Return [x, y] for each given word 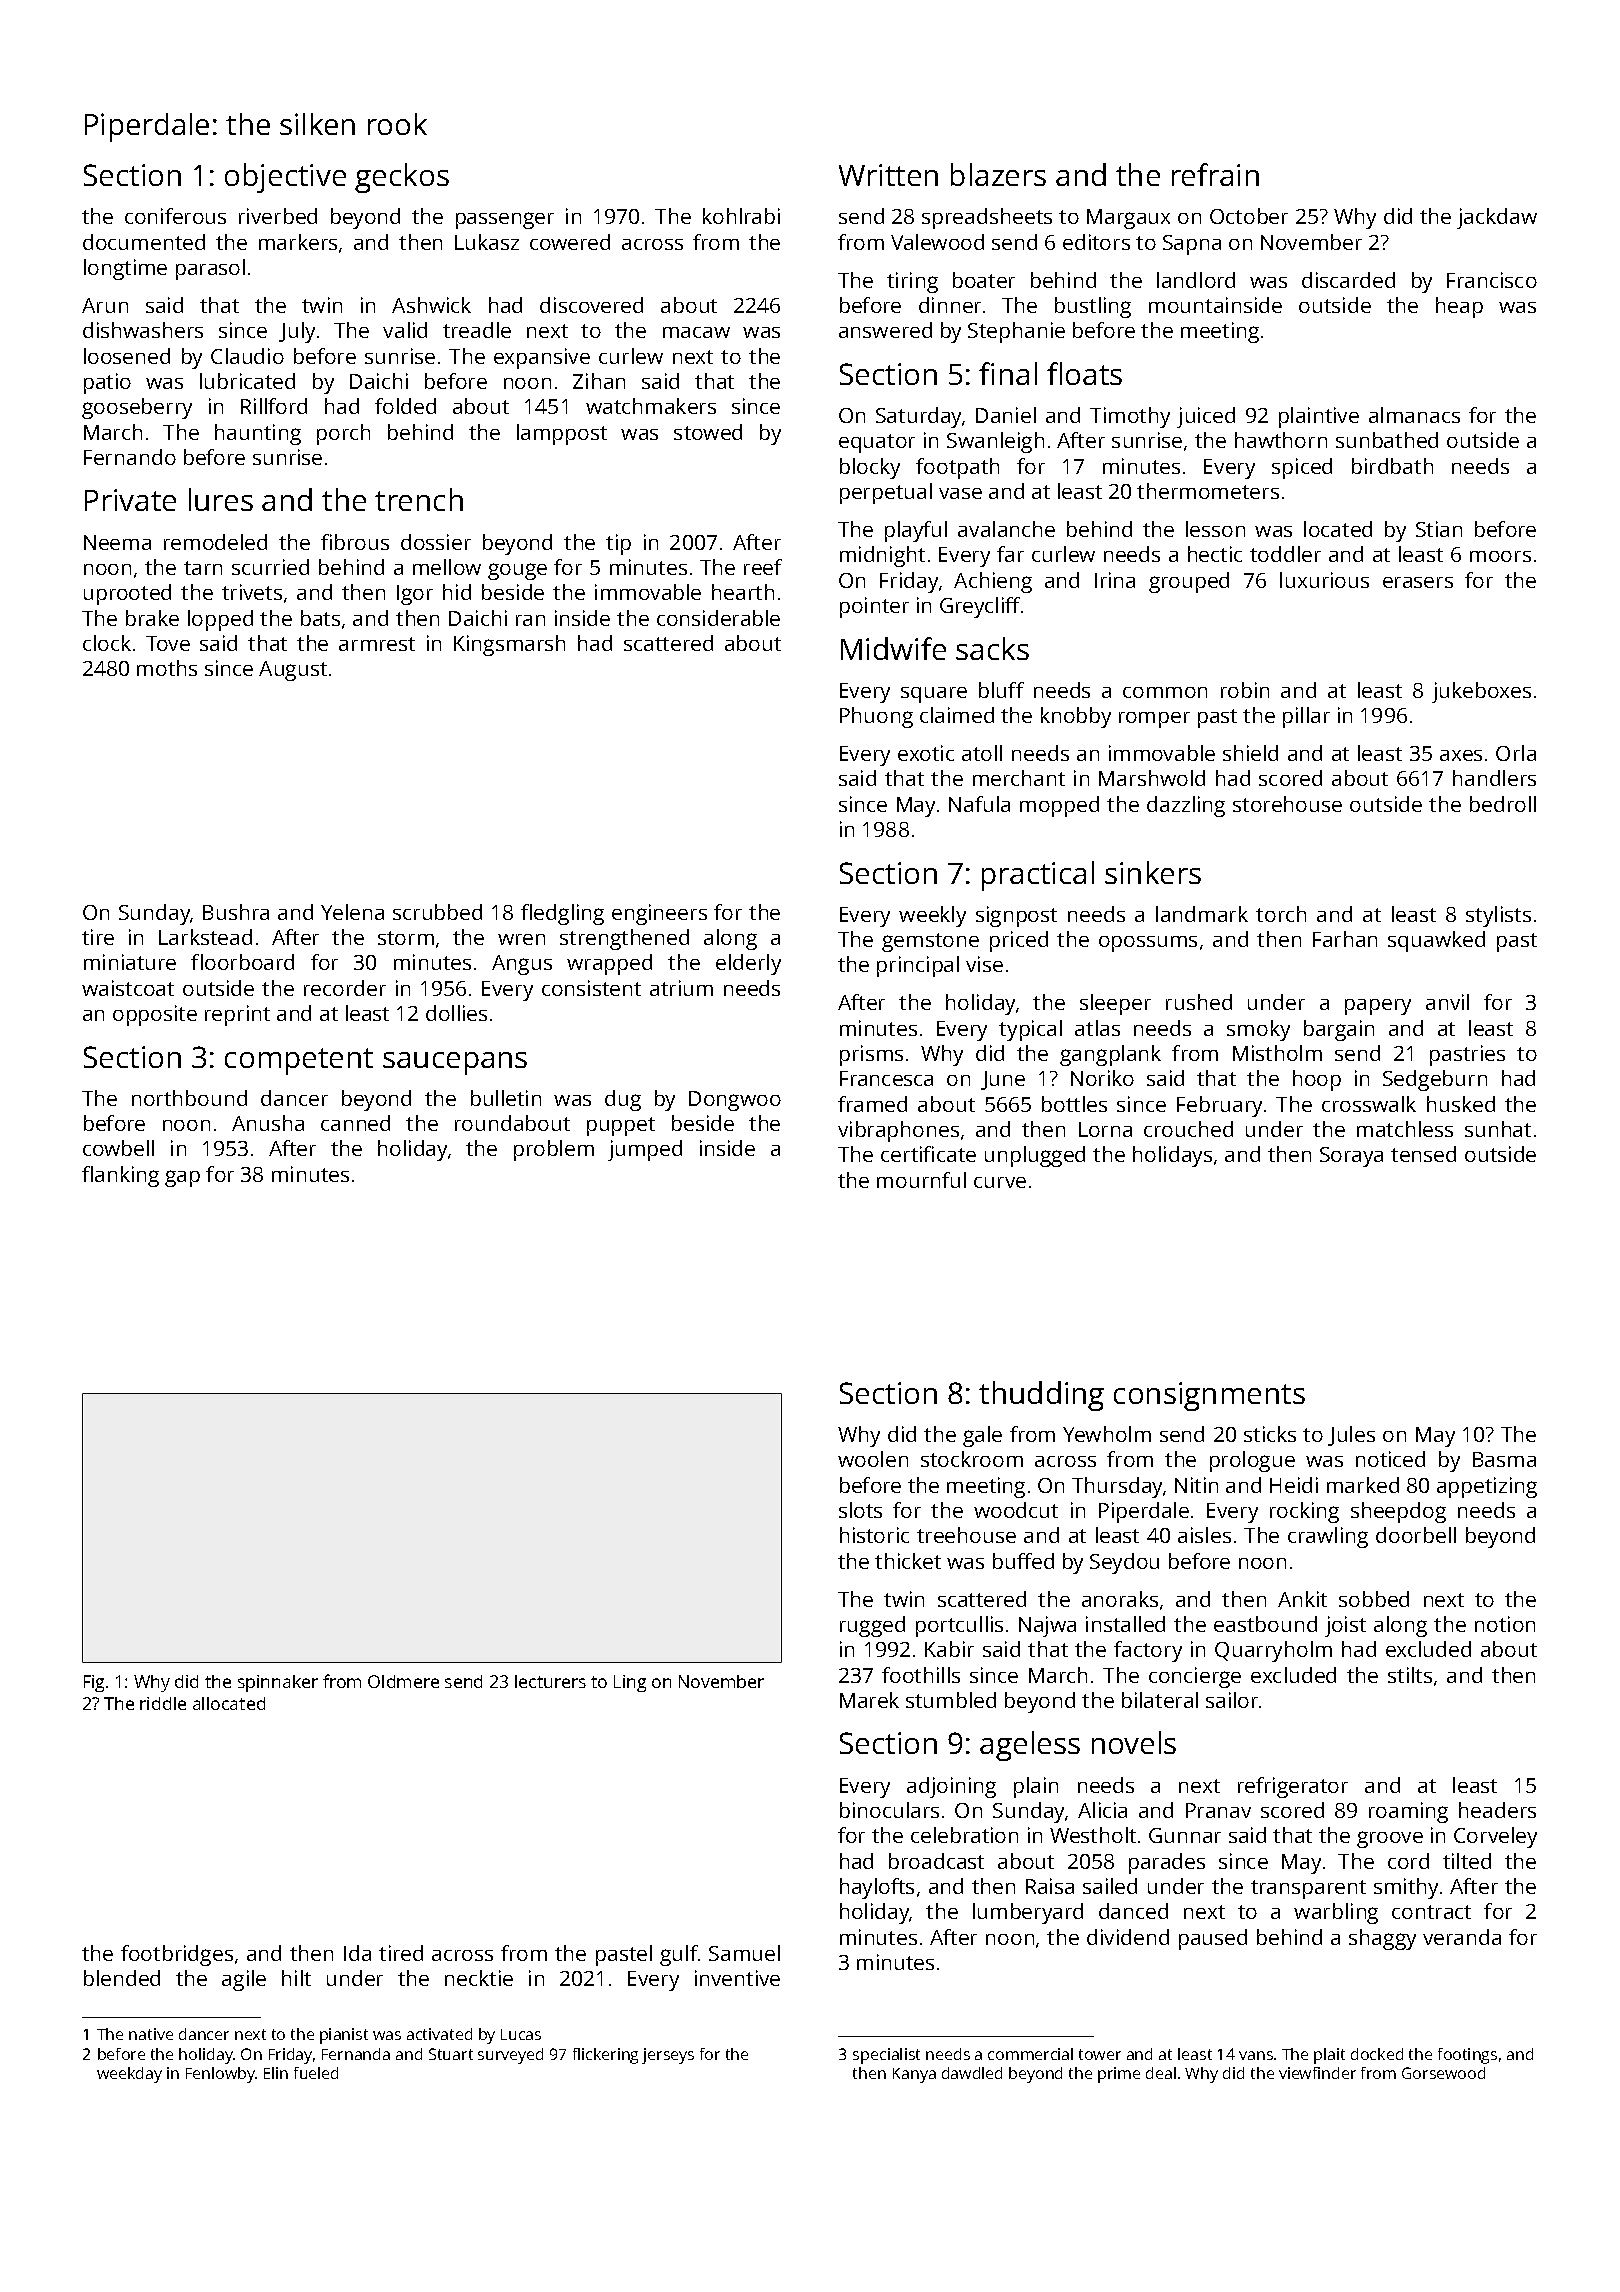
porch [343, 434]
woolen [873, 1459]
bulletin [506, 1098]
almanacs [1414, 415]
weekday [129, 2075]
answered [885, 330]
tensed [1423, 1154]
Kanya [914, 2075]
